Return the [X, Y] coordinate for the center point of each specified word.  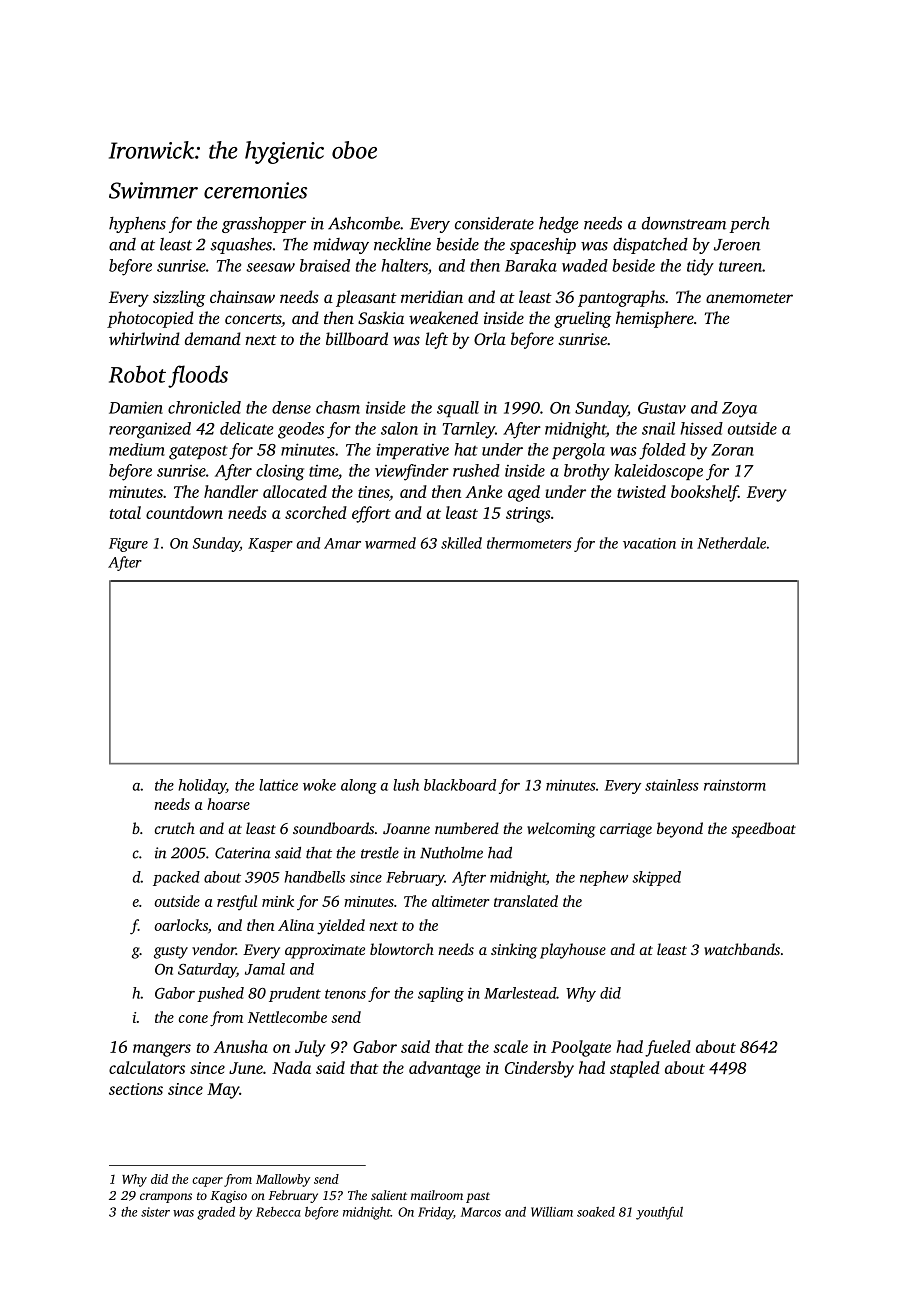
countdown [184, 512]
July [310, 1048]
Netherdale [731, 543]
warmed [390, 543]
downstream [684, 223]
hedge [559, 225]
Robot [137, 374]
